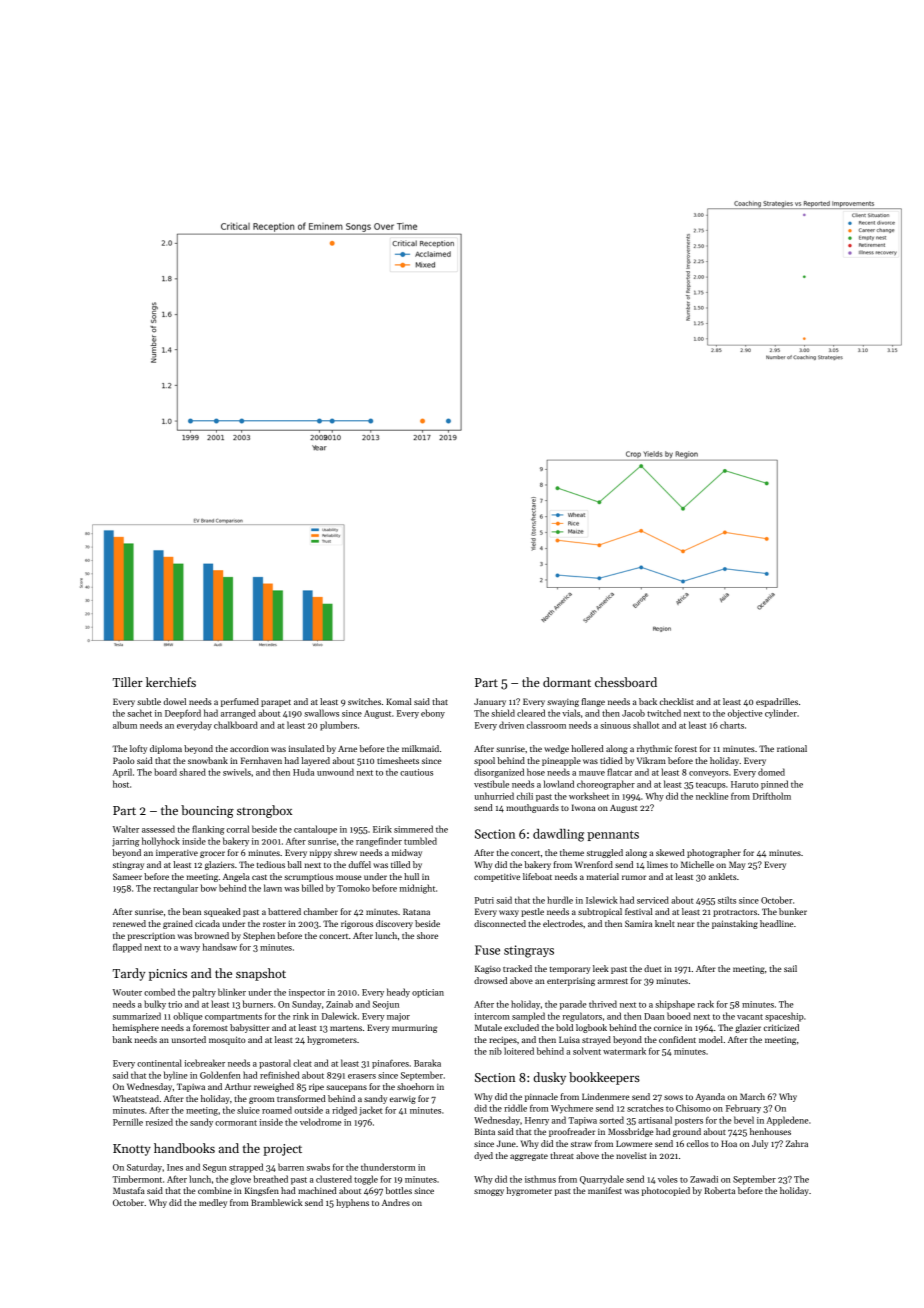  What do you see at coordinates (127, 992) in the screenshot?
I see `Wouter` at bounding box center [127, 992].
